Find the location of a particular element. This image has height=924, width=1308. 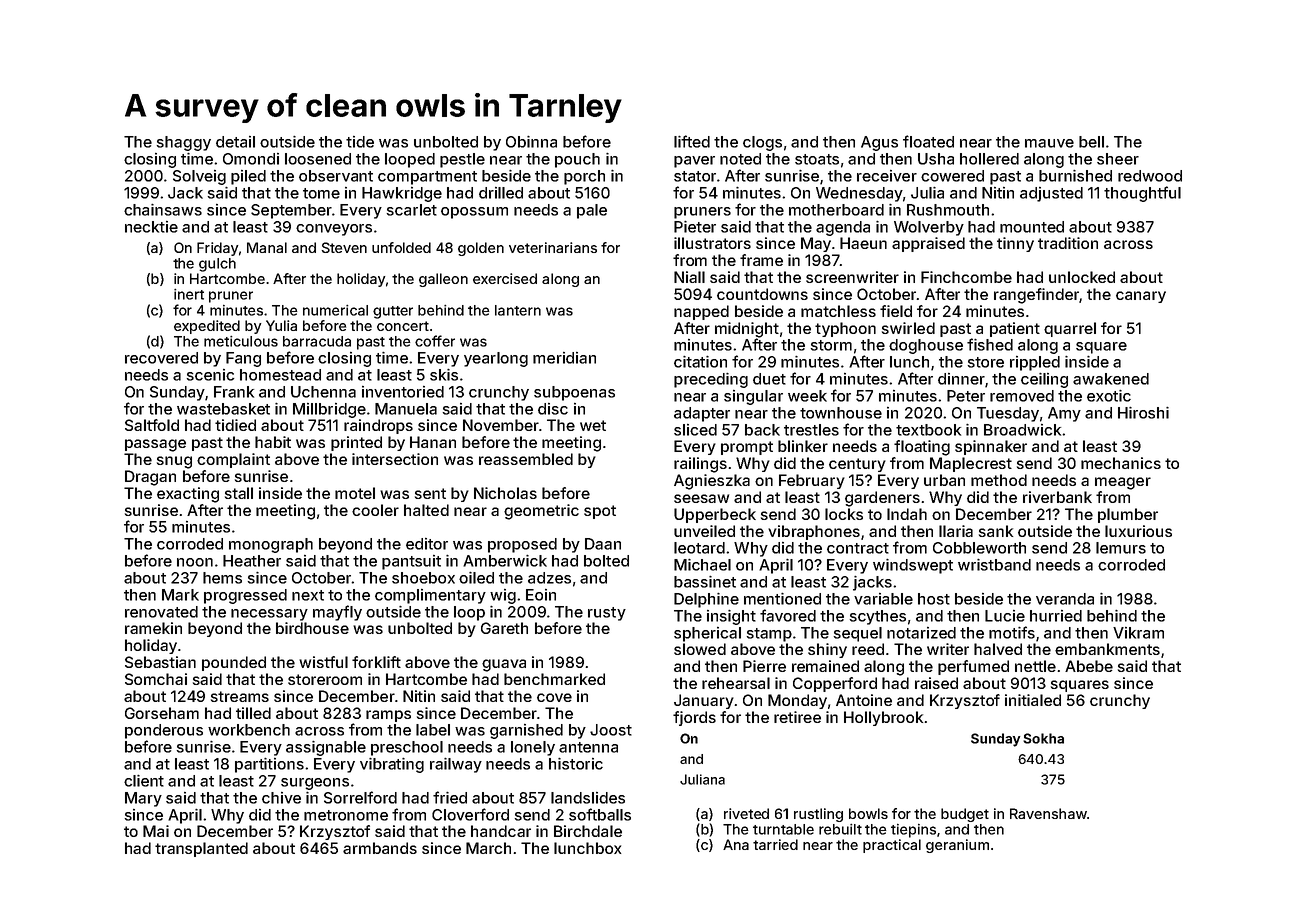

lifted is located at coordinates (692, 141).
